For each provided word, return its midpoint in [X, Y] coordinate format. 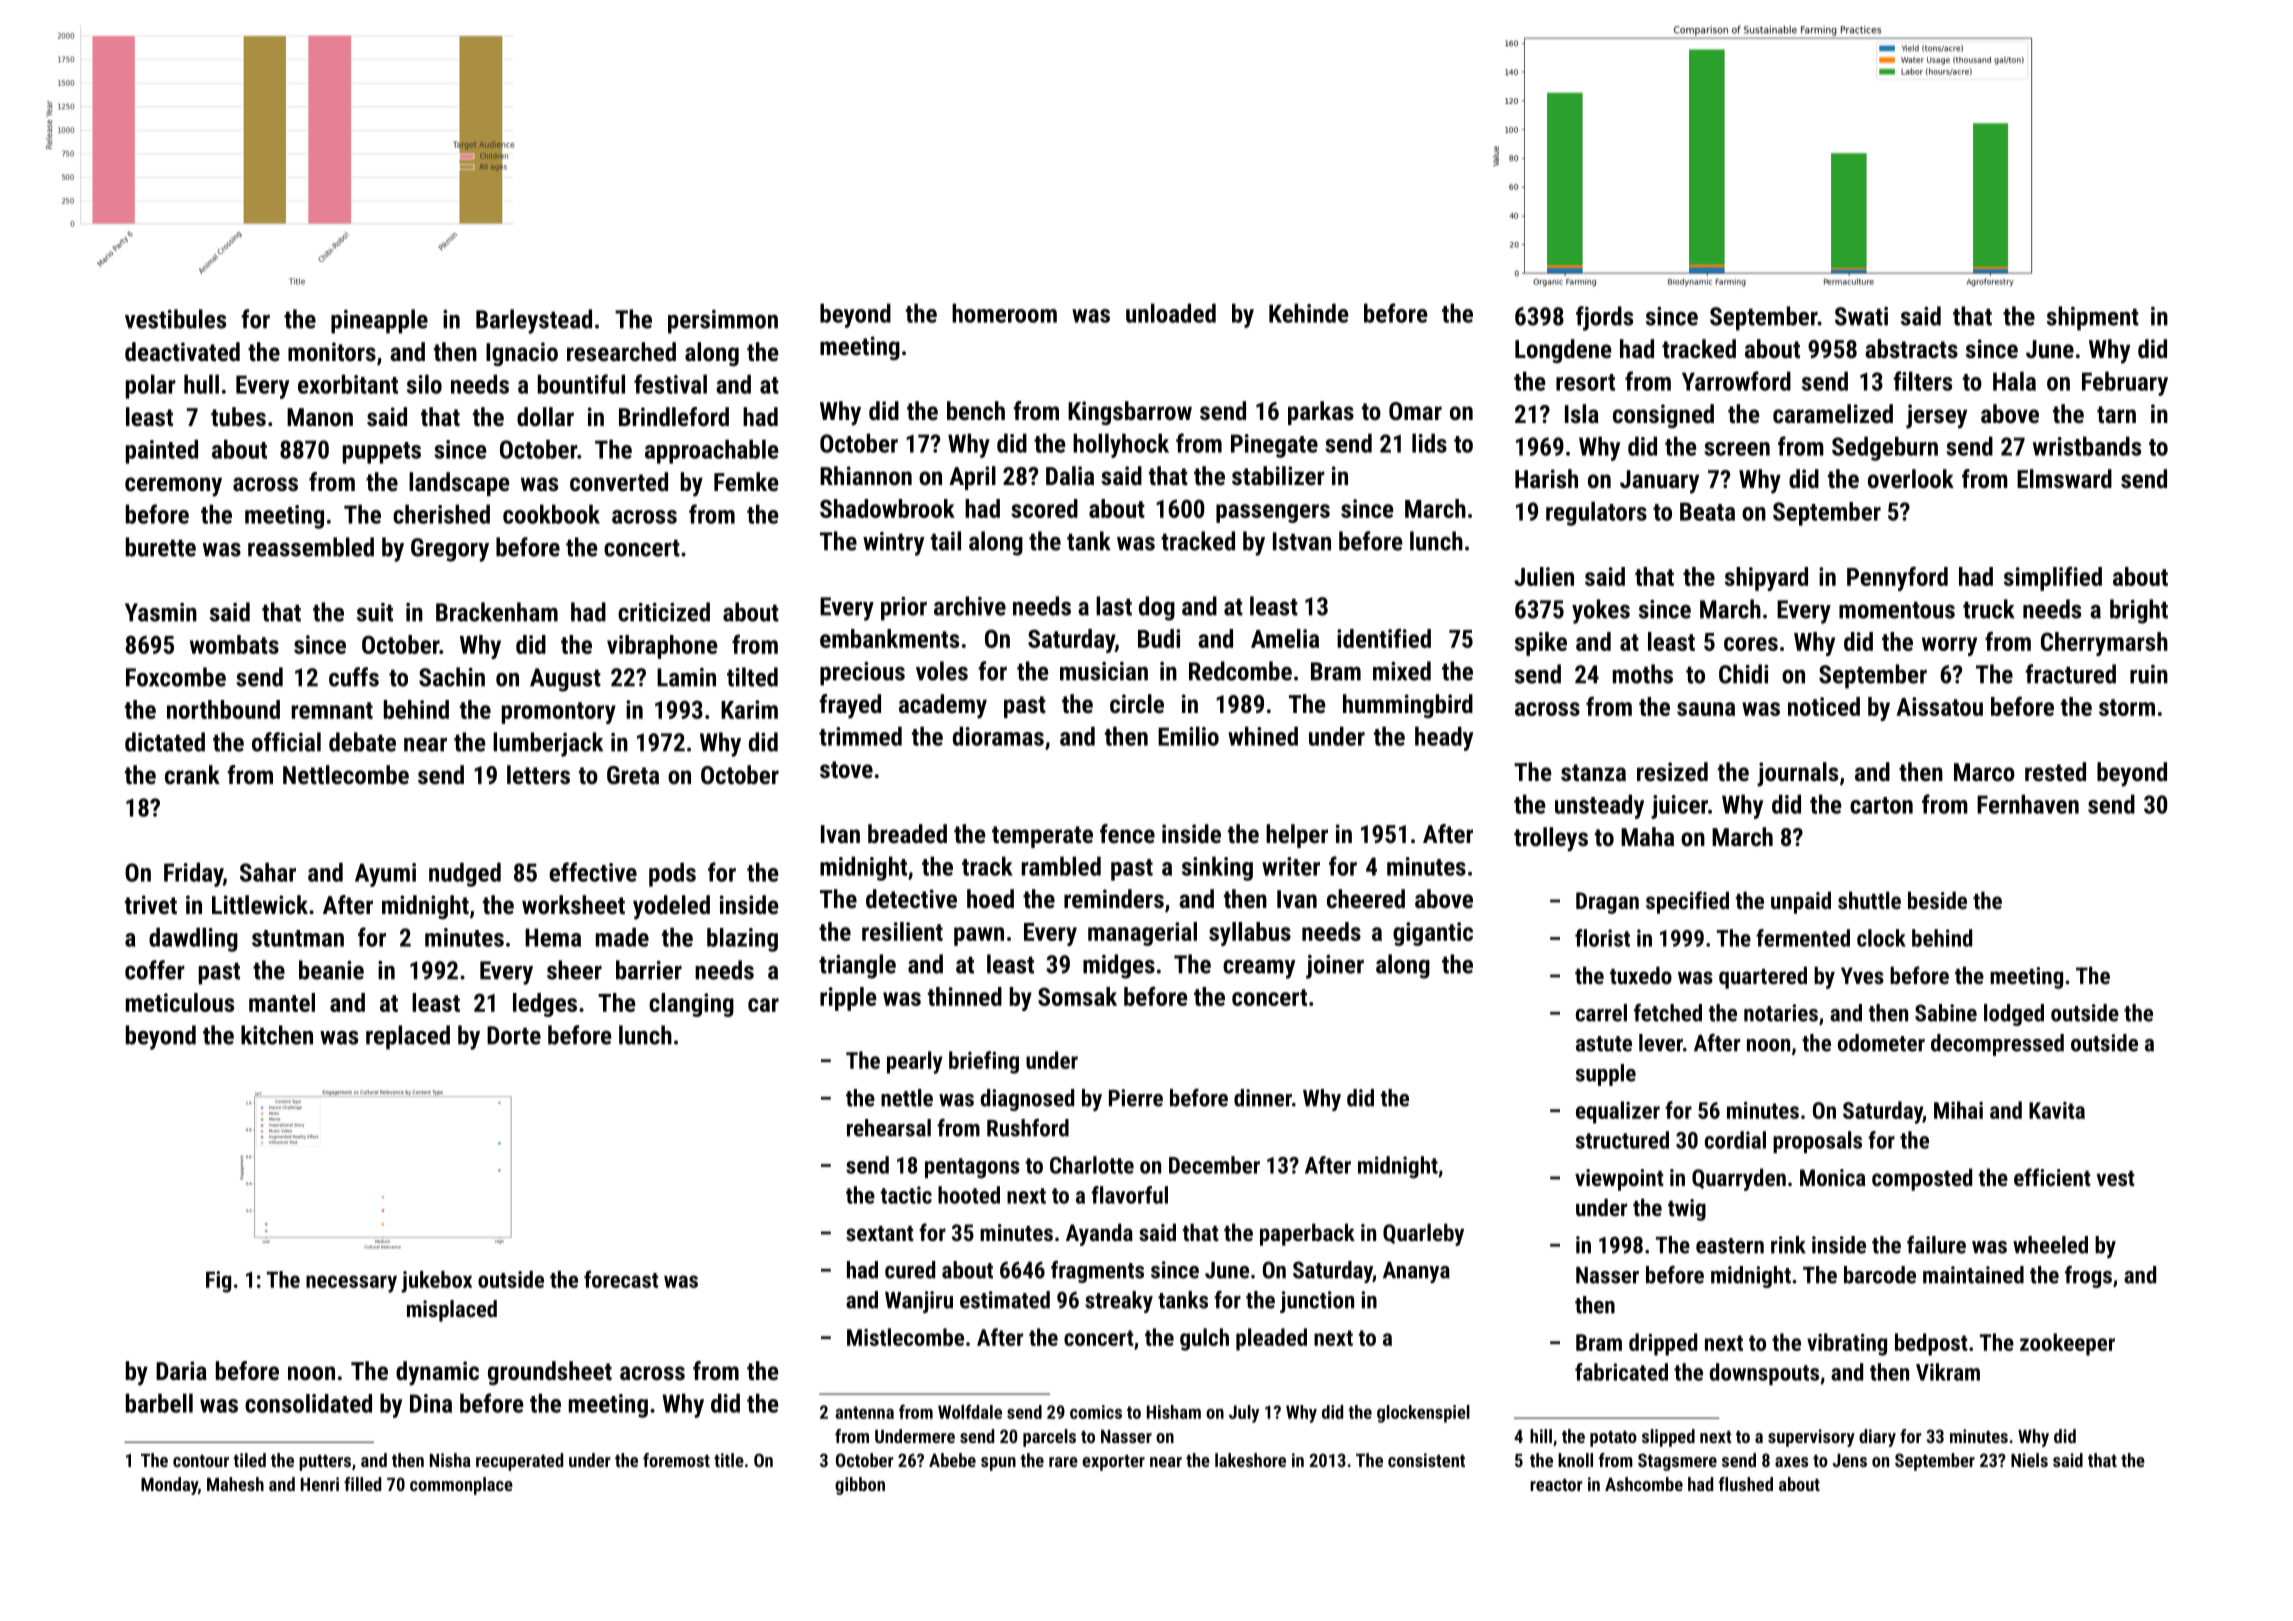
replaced [408, 1037]
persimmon [723, 322]
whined [1263, 736]
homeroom [1004, 313]
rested [2055, 771]
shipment [2093, 318]
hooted [969, 1195]
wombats [234, 644]
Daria [181, 1370]
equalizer [1618, 1112]
